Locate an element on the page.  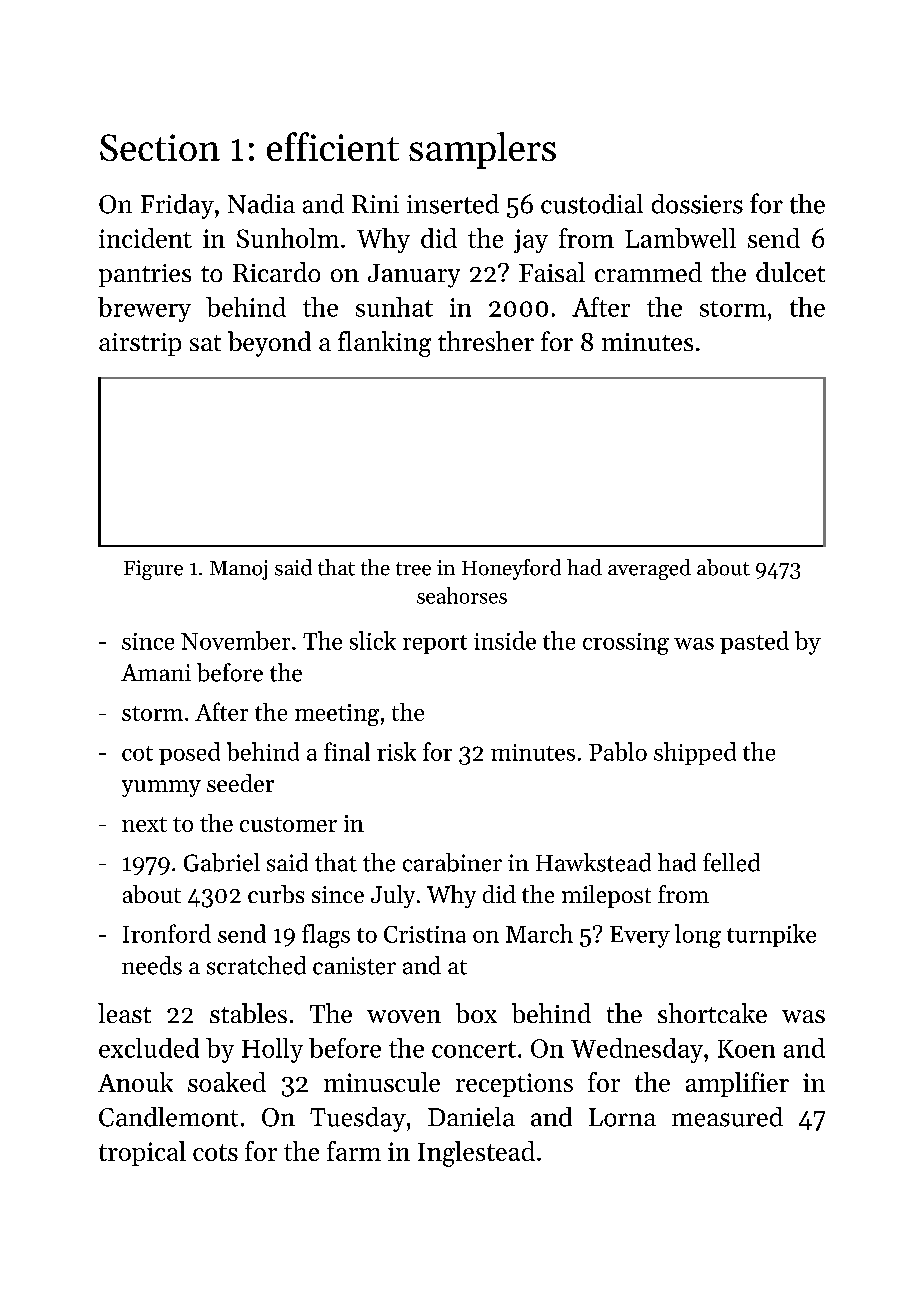
Inglestead is located at coordinates (476, 1154).
